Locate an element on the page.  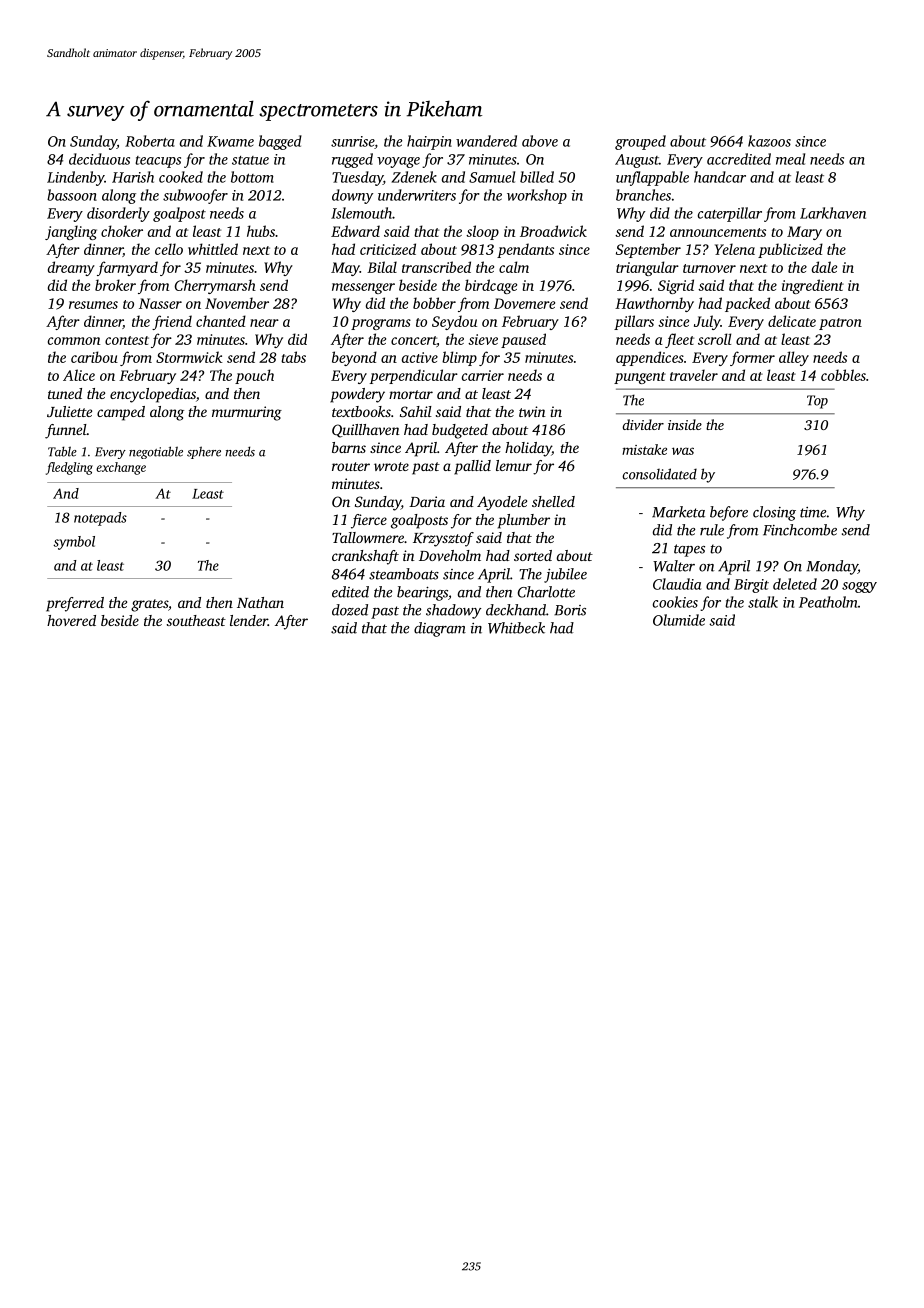
fleet is located at coordinates (679, 340).
